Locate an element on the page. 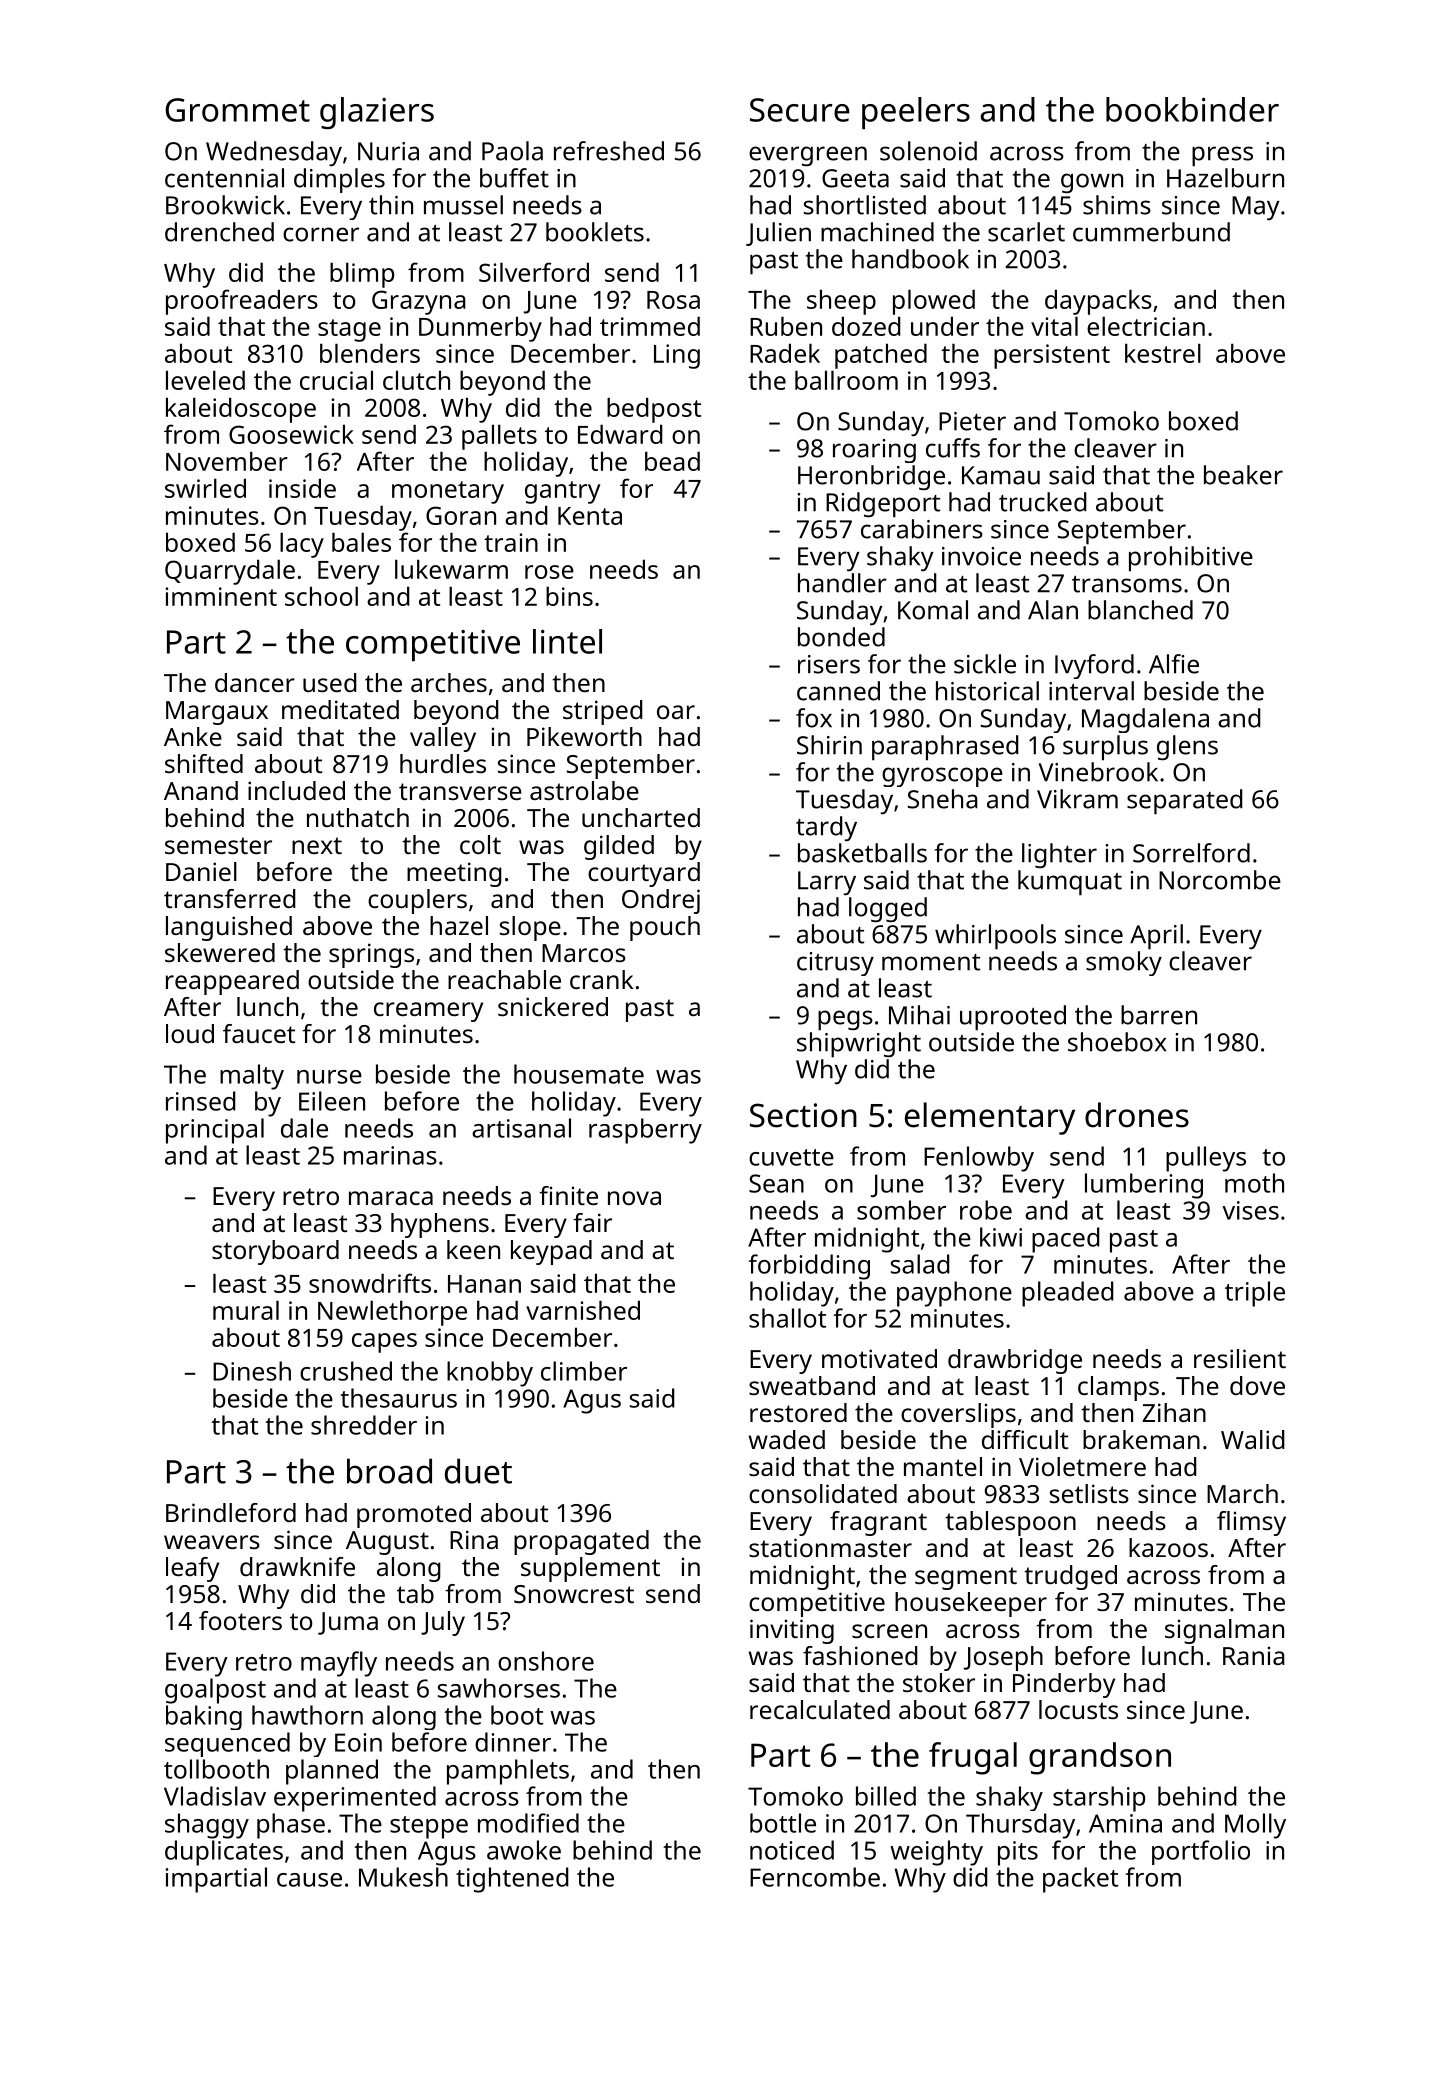 Image resolution: width=1450 pixels, height=2100 pixels. housemate is located at coordinates (579, 1074).
